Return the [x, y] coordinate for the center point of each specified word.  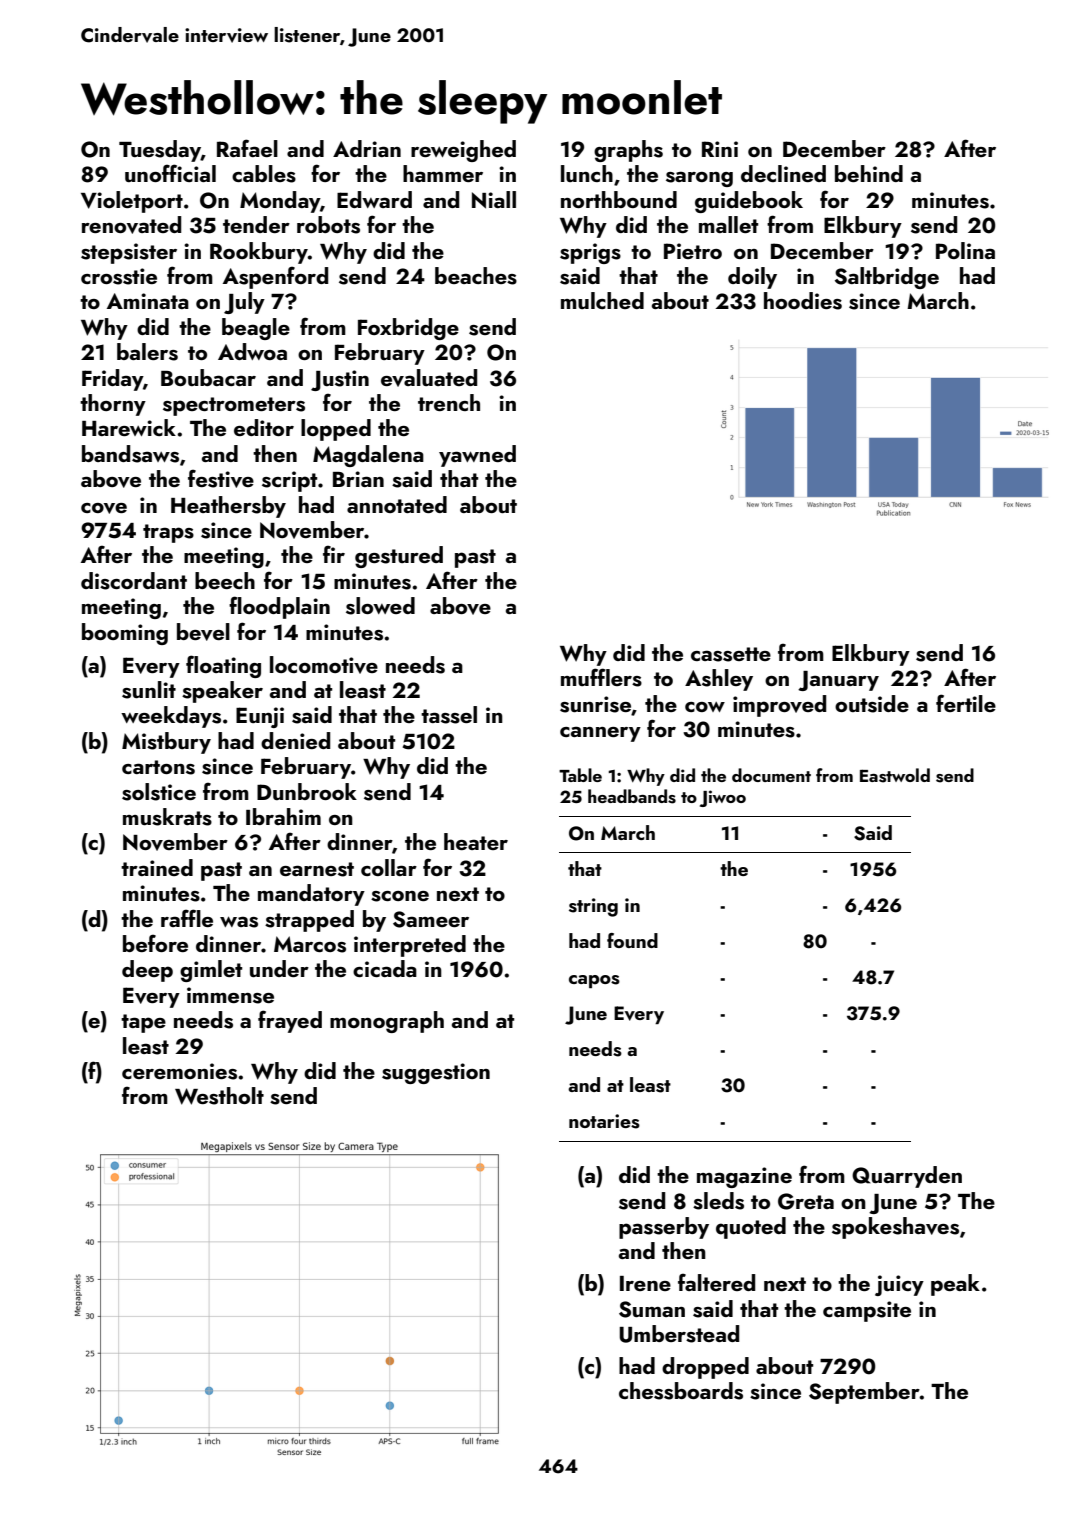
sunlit [149, 690]
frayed [290, 1021]
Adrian [367, 148]
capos [594, 981]
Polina [965, 250]
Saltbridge [887, 278]
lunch [587, 173]
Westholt [219, 1096]
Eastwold [895, 775]
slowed [380, 606]
